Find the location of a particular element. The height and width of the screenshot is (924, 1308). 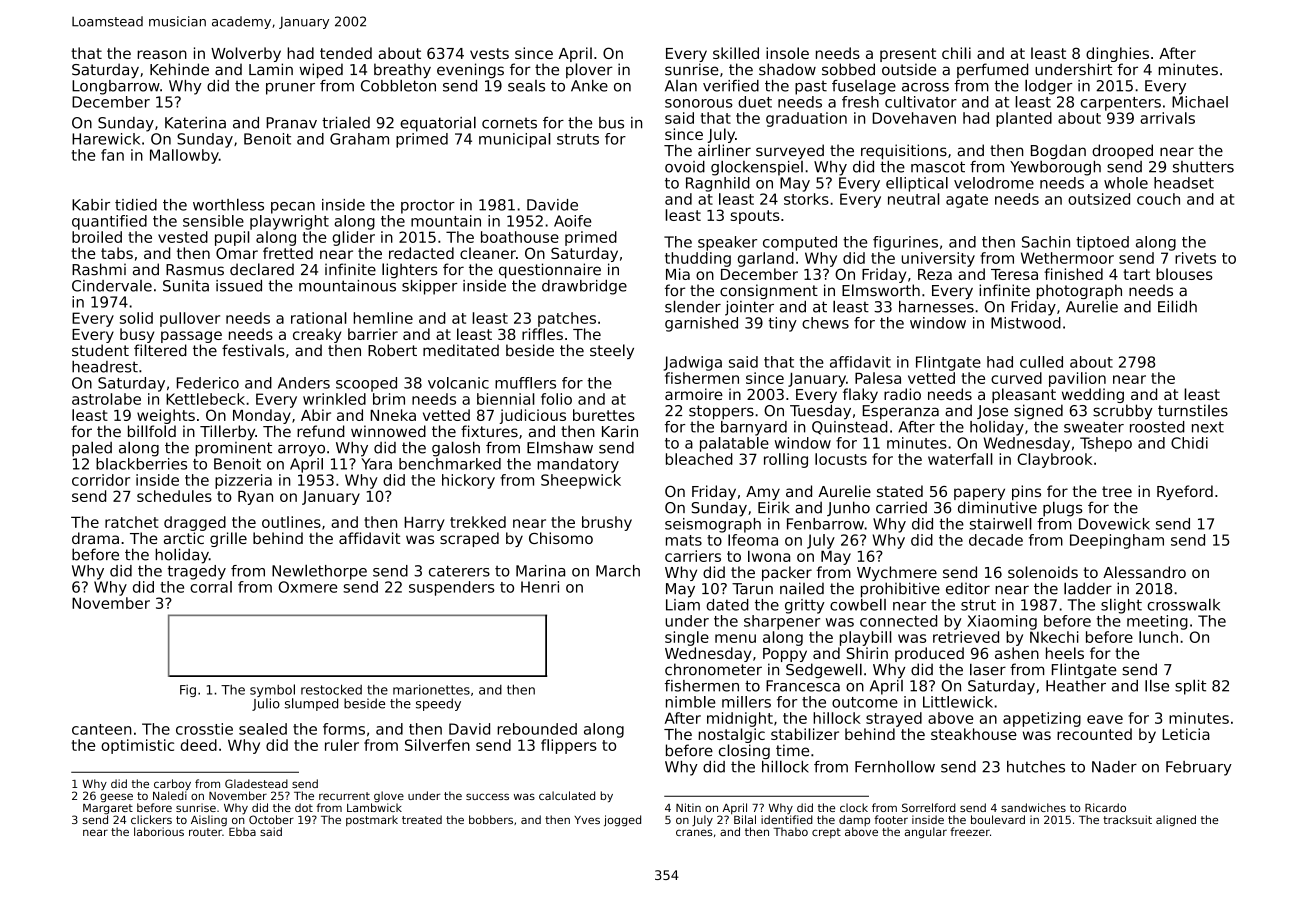

municipal is located at coordinates (515, 140).
